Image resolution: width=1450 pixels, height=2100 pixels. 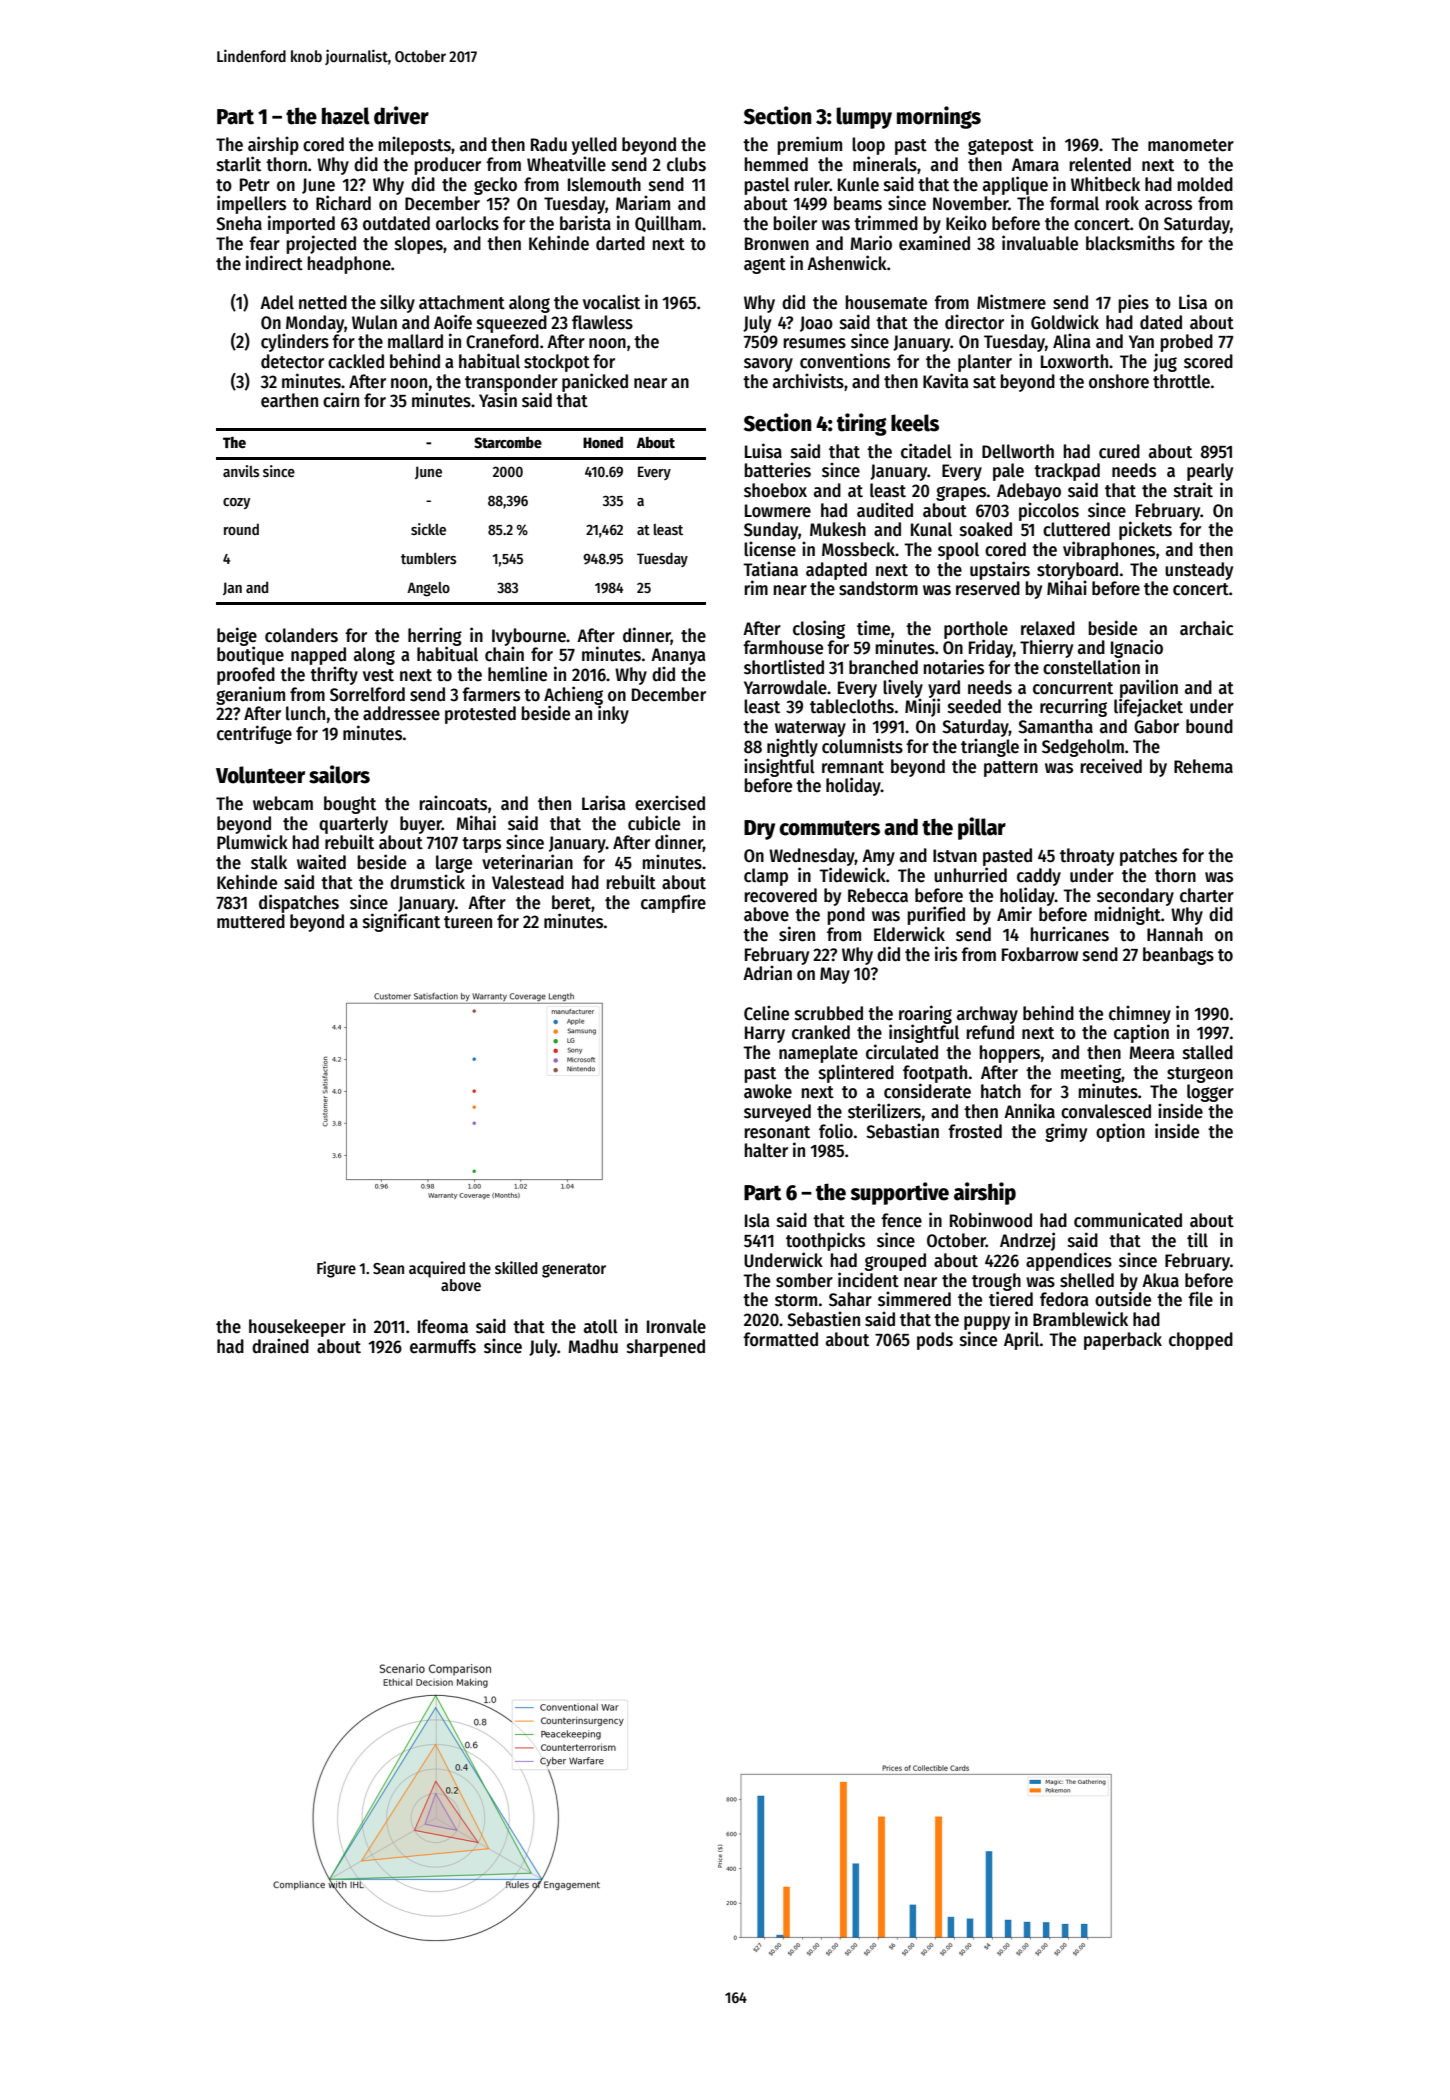 I want to click on earmuffs, so click(x=443, y=1346).
